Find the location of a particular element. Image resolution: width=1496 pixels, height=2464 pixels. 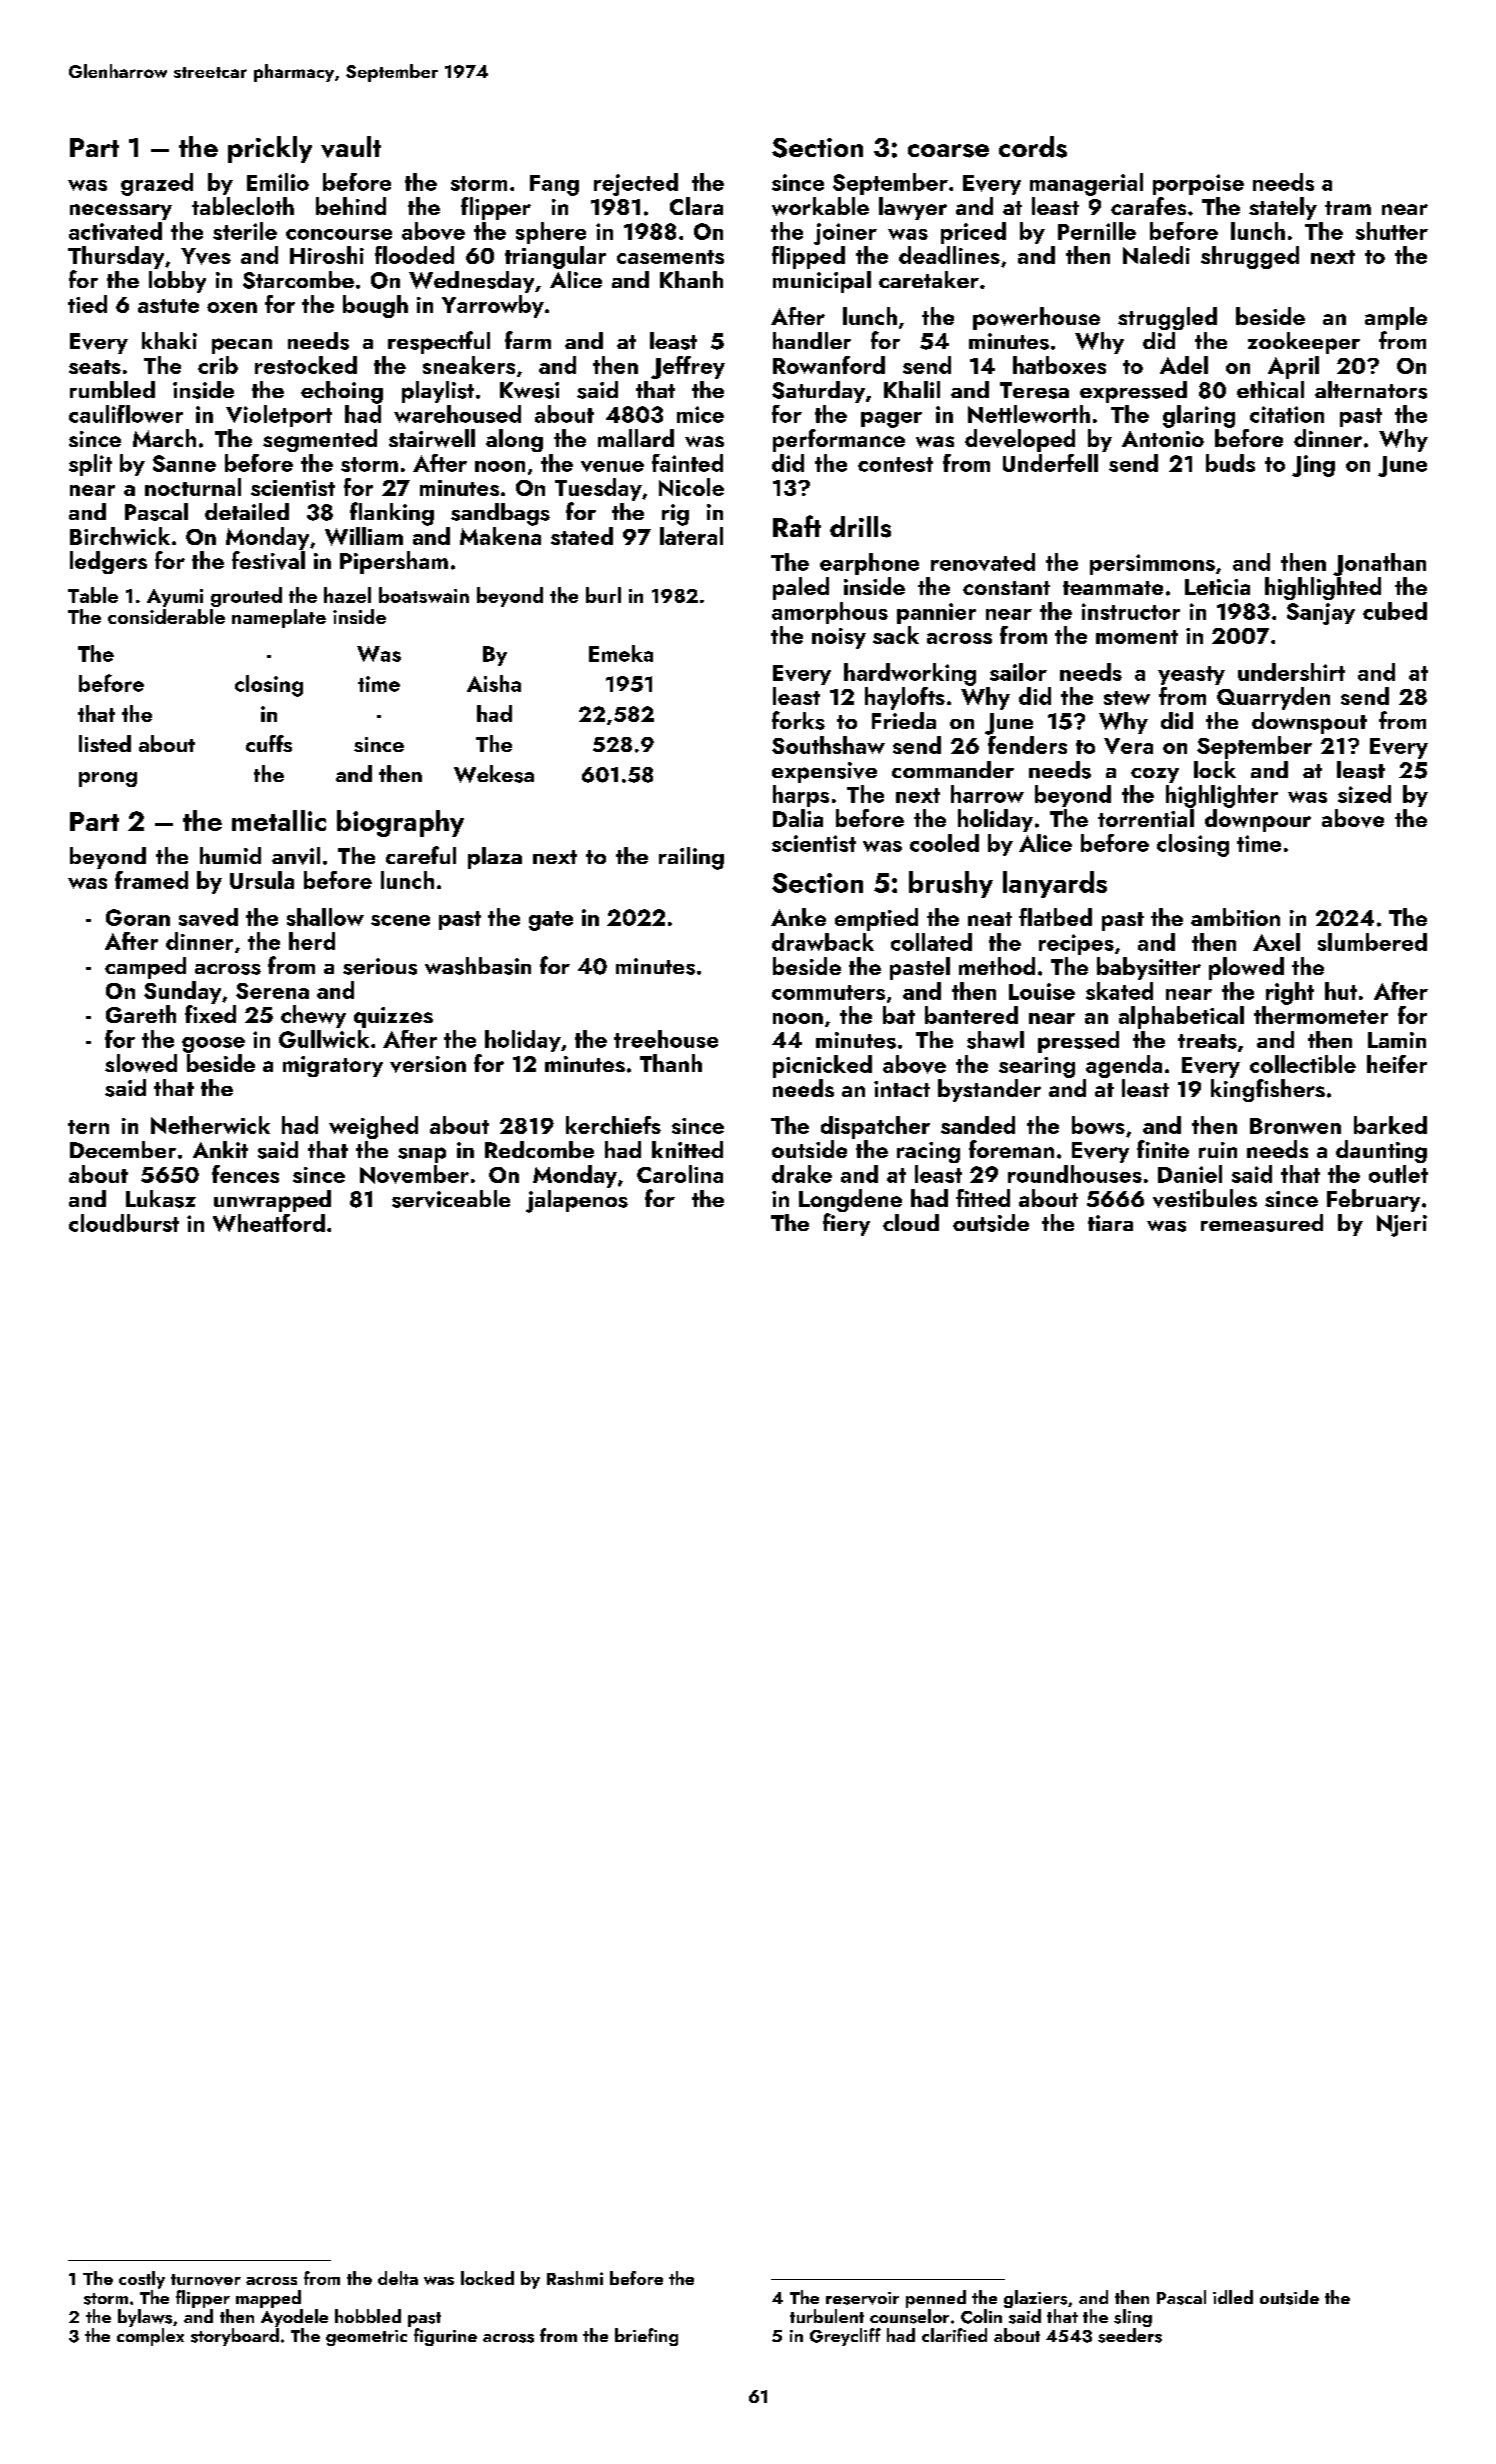

chewy is located at coordinates (313, 1016).
